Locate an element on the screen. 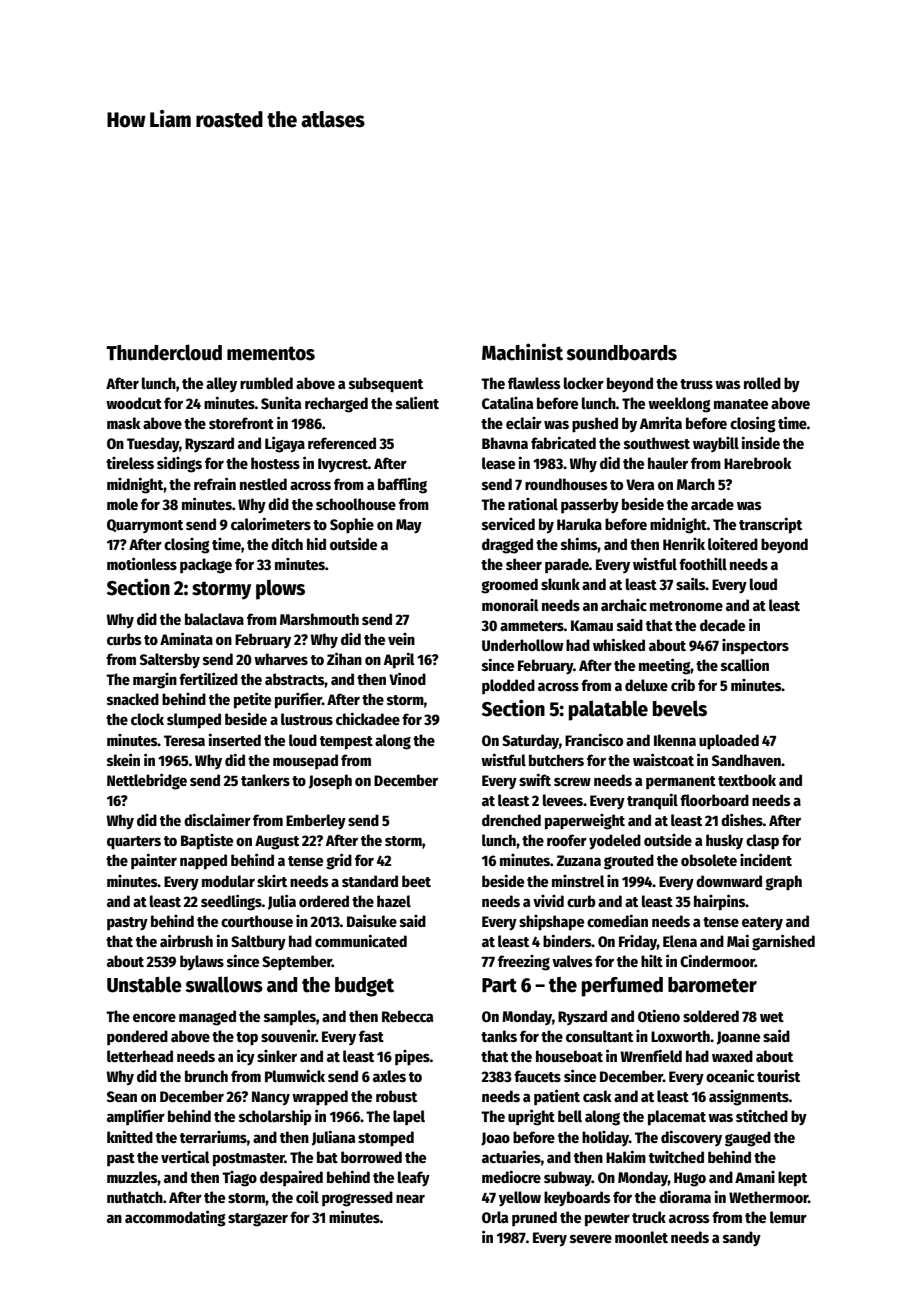 The width and height of the screenshot is (924, 1308). Cindermoor is located at coordinates (717, 960).
